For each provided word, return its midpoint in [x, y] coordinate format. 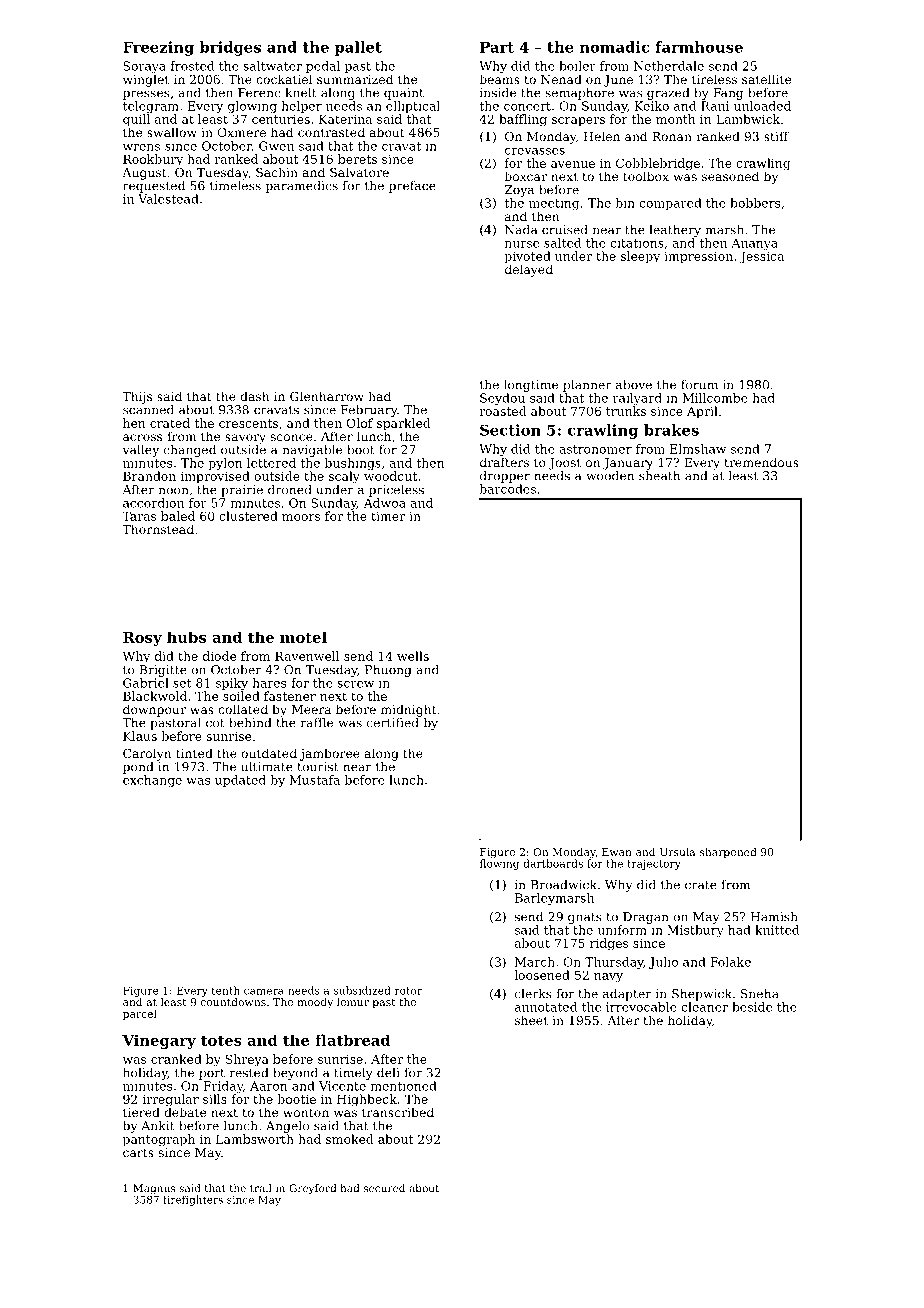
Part [497, 47]
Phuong [388, 671]
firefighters [193, 1200]
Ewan [617, 852]
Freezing [158, 48]
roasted [503, 411]
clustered [248, 516]
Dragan [646, 918]
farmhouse [699, 47]
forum [699, 385]
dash [255, 396]
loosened [542, 975]
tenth [226, 990]
